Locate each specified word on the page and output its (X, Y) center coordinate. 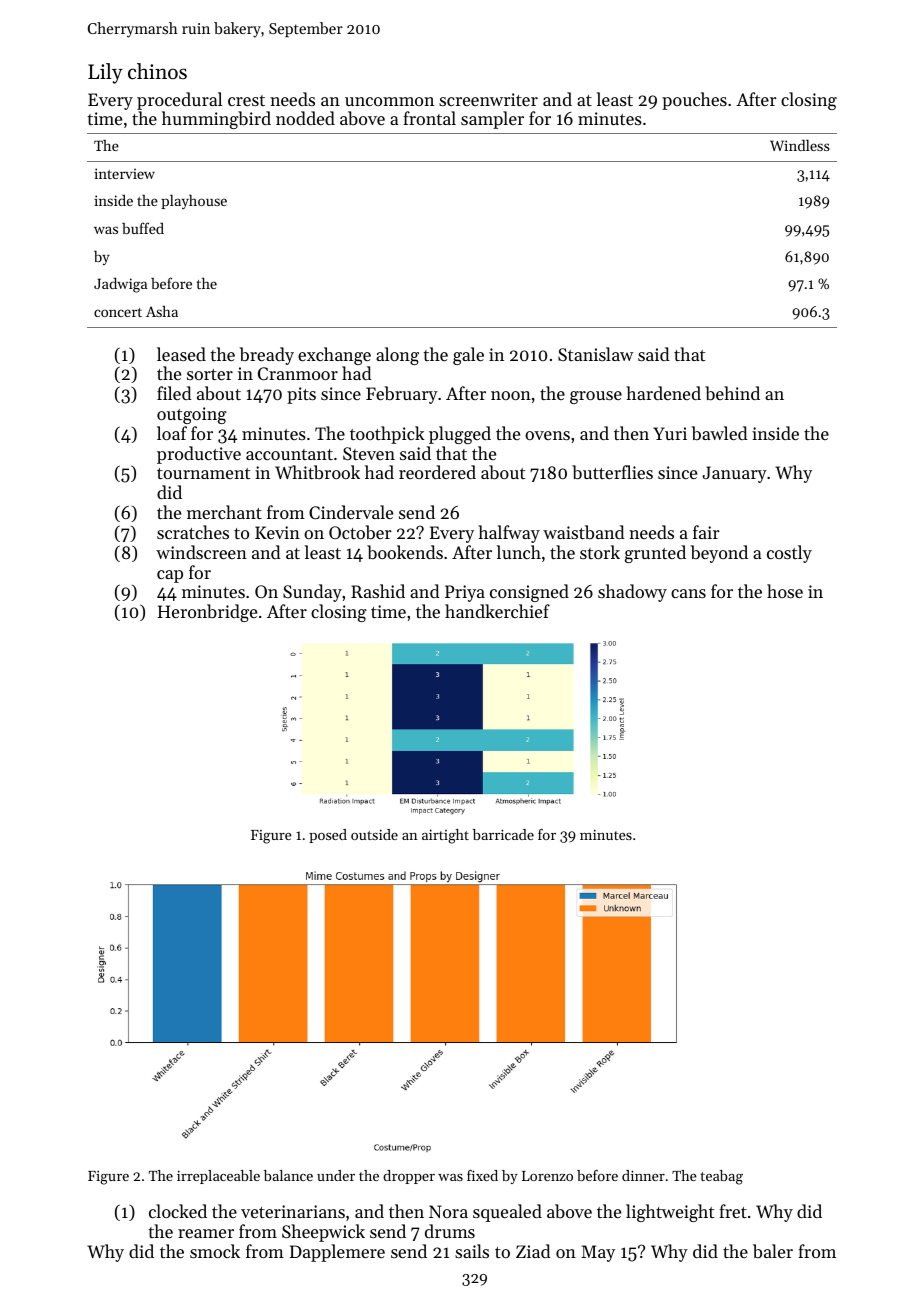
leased (181, 354)
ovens (547, 435)
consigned (529, 593)
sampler (492, 120)
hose (785, 591)
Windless (800, 145)
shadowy (632, 593)
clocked (178, 1211)
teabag (721, 1177)
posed (328, 836)
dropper (409, 1177)
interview (124, 173)
